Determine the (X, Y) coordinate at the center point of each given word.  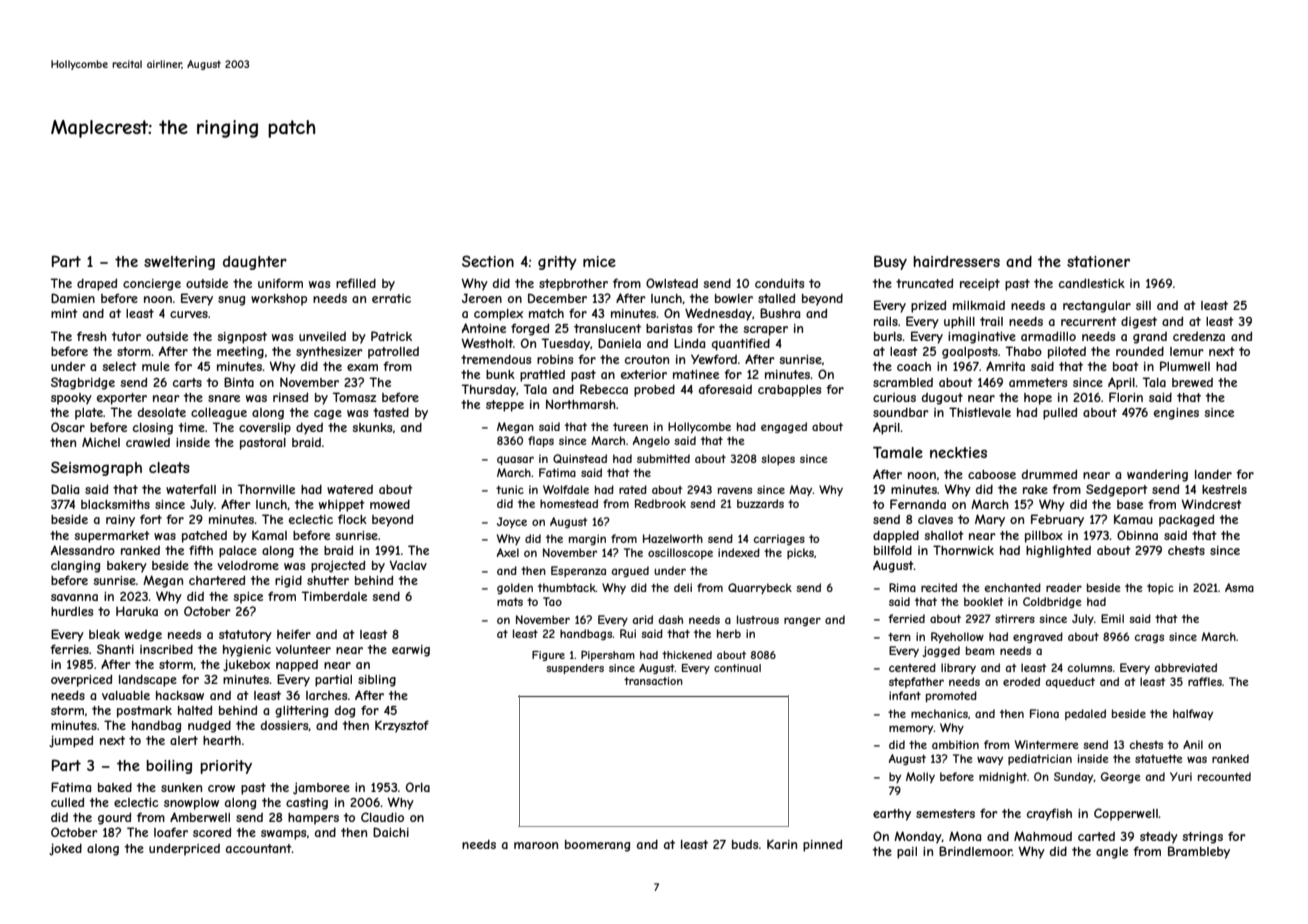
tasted (391, 412)
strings (1202, 838)
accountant (259, 848)
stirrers (1015, 618)
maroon (536, 845)
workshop (279, 300)
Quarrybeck (760, 588)
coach (914, 366)
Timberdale (334, 596)
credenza (1199, 336)
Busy (890, 262)
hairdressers (956, 261)
